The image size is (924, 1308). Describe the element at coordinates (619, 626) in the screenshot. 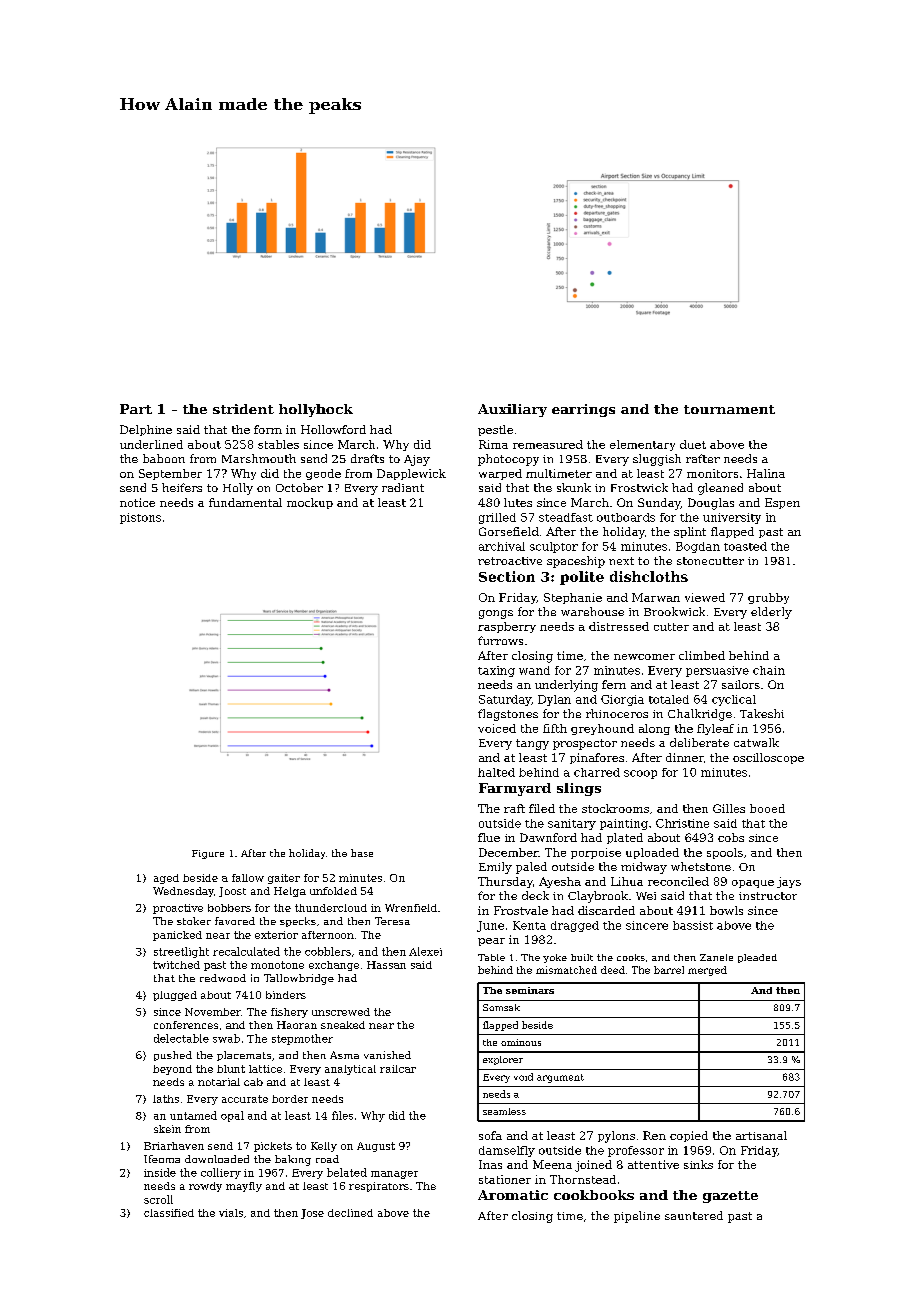

I see `distressed` at that location.
